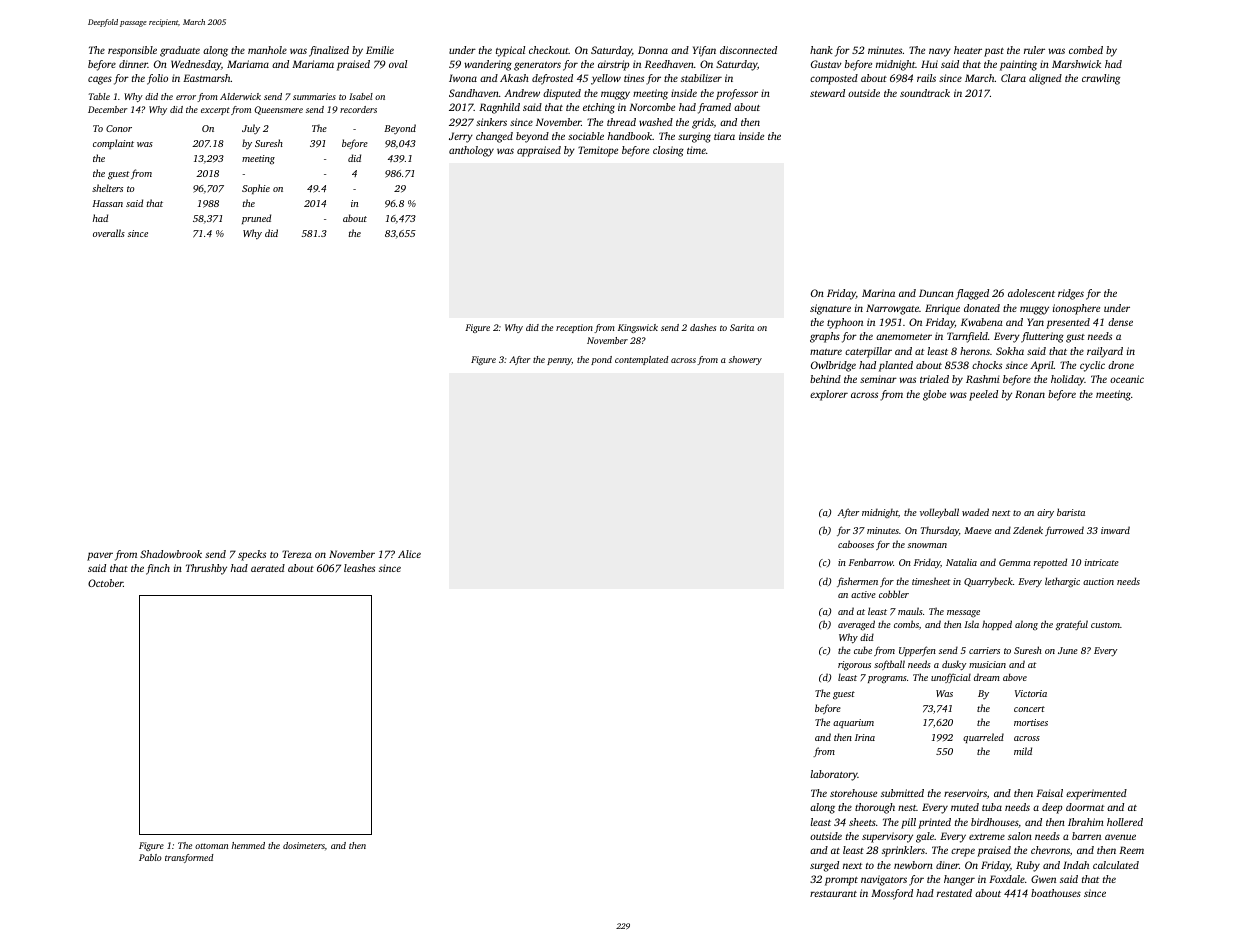 This screenshot has height=952, width=1233. I want to click on October, so click(105, 583).
